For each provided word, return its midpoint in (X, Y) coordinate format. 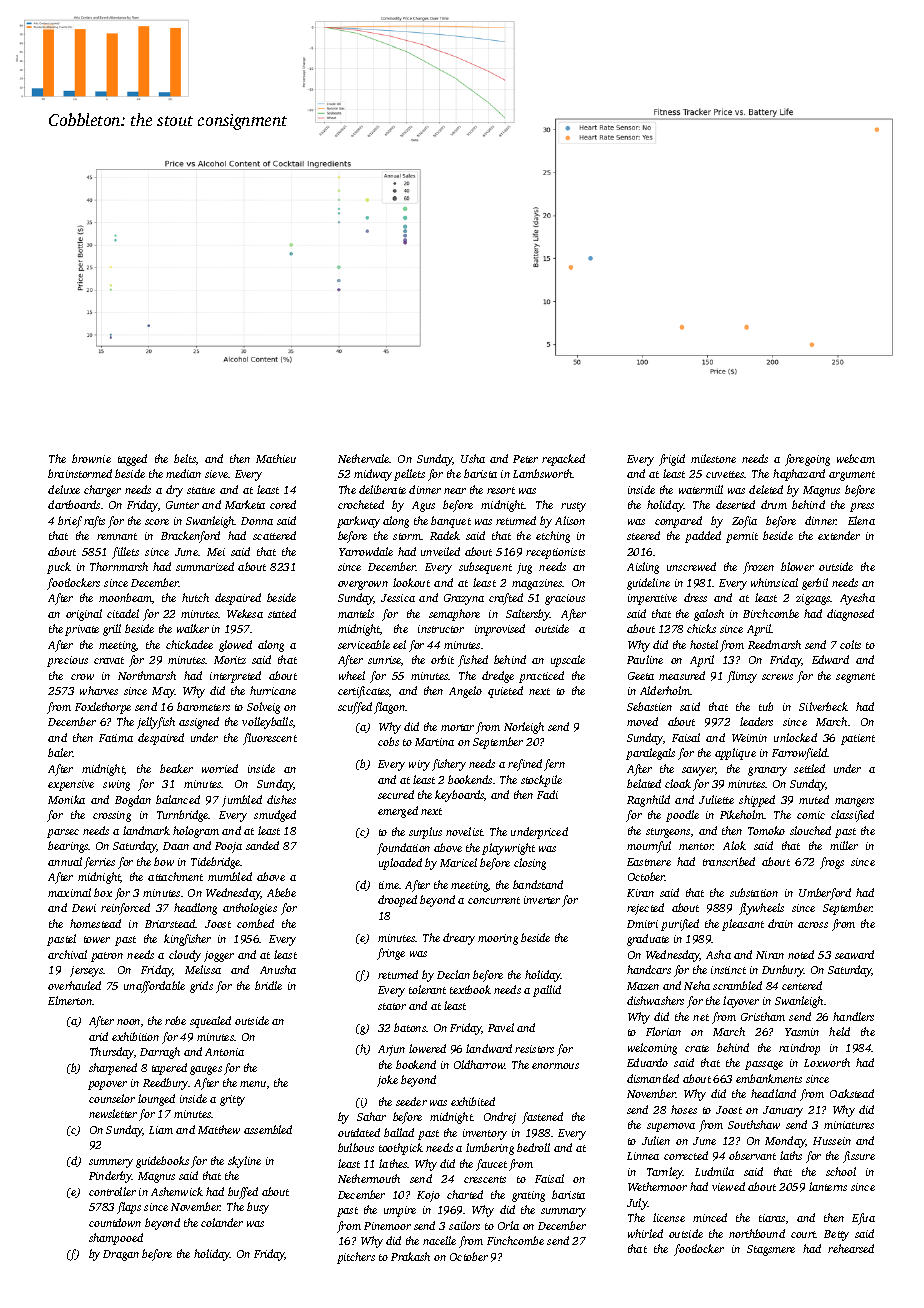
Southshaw (754, 1124)
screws (777, 677)
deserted (735, 504)
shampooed (116, 1239)
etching (553, 537)
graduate (648, 940)
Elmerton (70, 1000)
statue (201, 490)
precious (67, 661)
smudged (275, 816)
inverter (542, 900)
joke (387, 1081)
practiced (541, 677)
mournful (649, 847)
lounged (156, 1100)
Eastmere (649, 862)
